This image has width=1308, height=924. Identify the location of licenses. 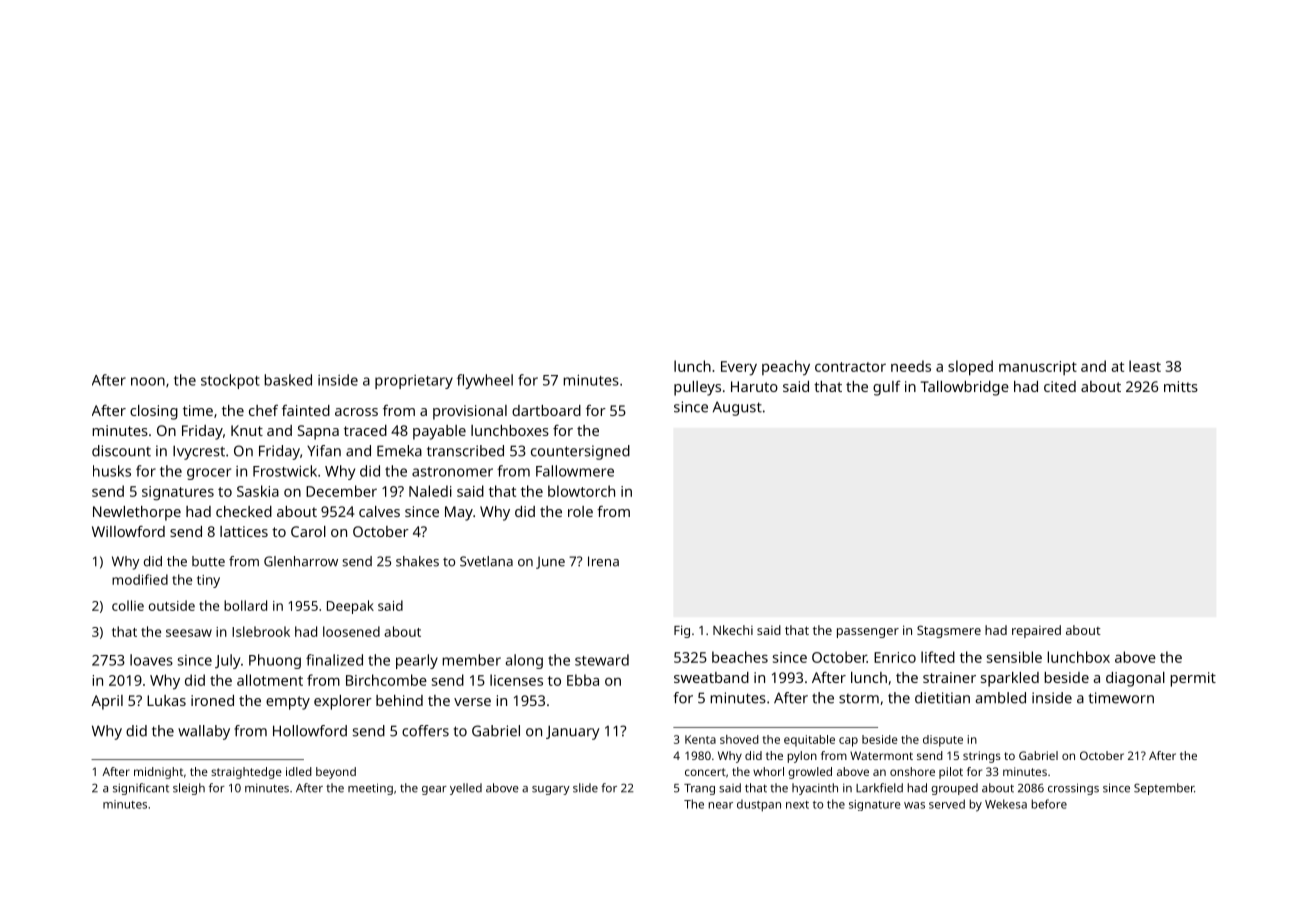
(516, 680).
